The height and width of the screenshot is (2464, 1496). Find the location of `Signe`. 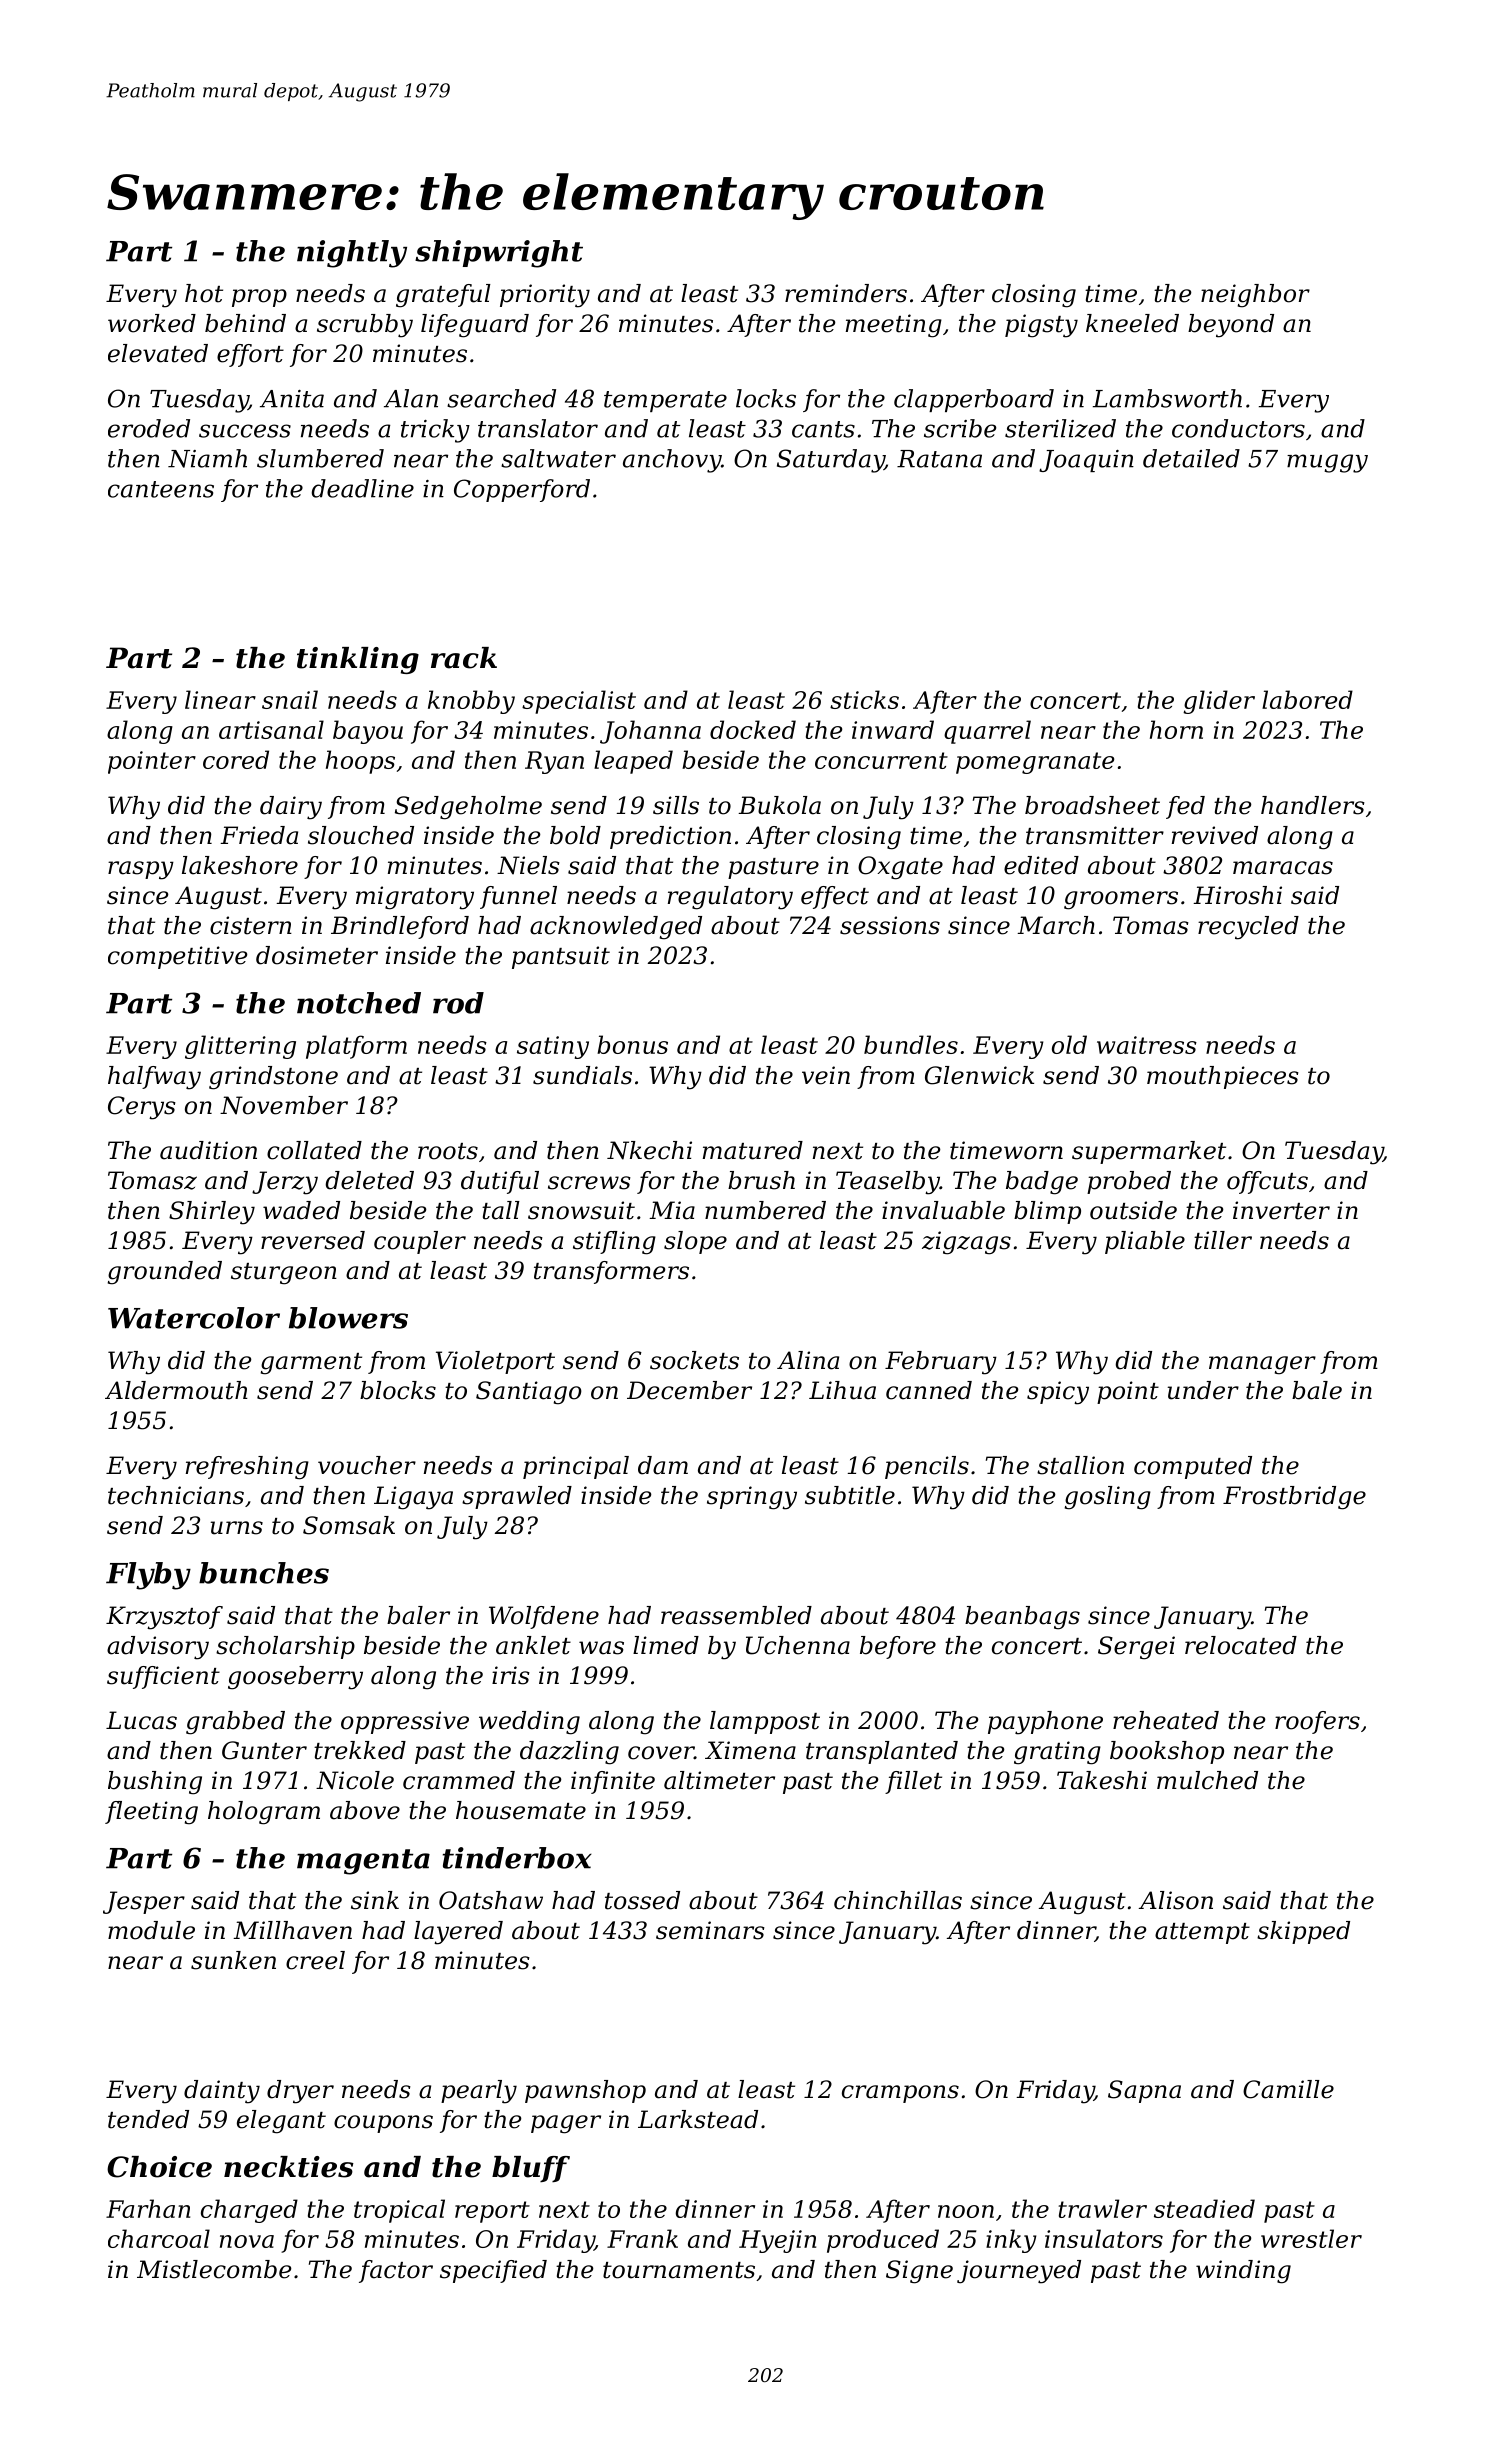

Signe is located at coordinates (919, 2272).
